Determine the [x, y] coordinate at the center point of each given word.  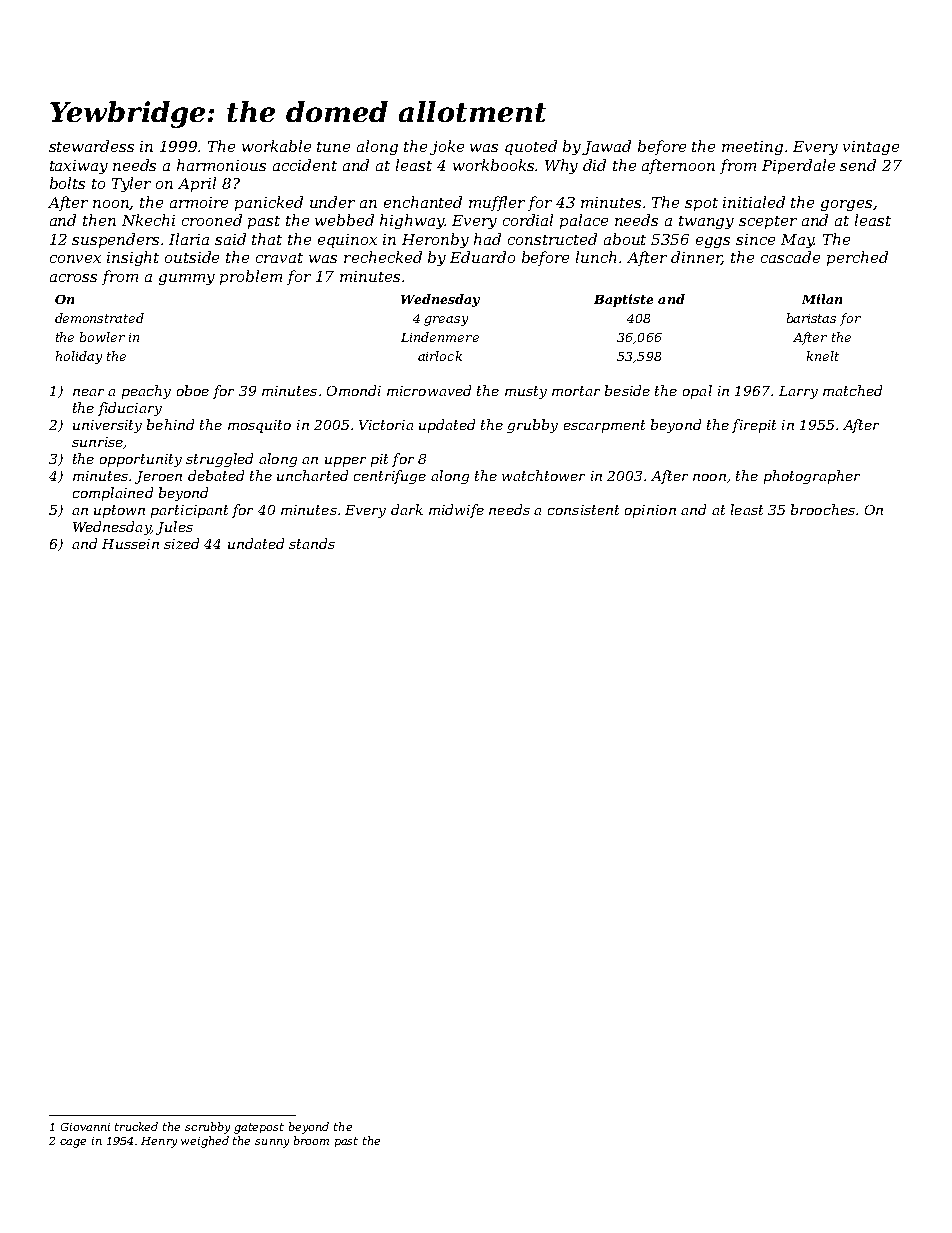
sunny [272, 1143]
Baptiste [623, 300]
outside [192, 257]
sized [181, 543]
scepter [768, 222]
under [332, 202]
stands [312, 543]
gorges [846, 205]
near [88, 392]
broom [311, 1140]
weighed [205, 1142]
